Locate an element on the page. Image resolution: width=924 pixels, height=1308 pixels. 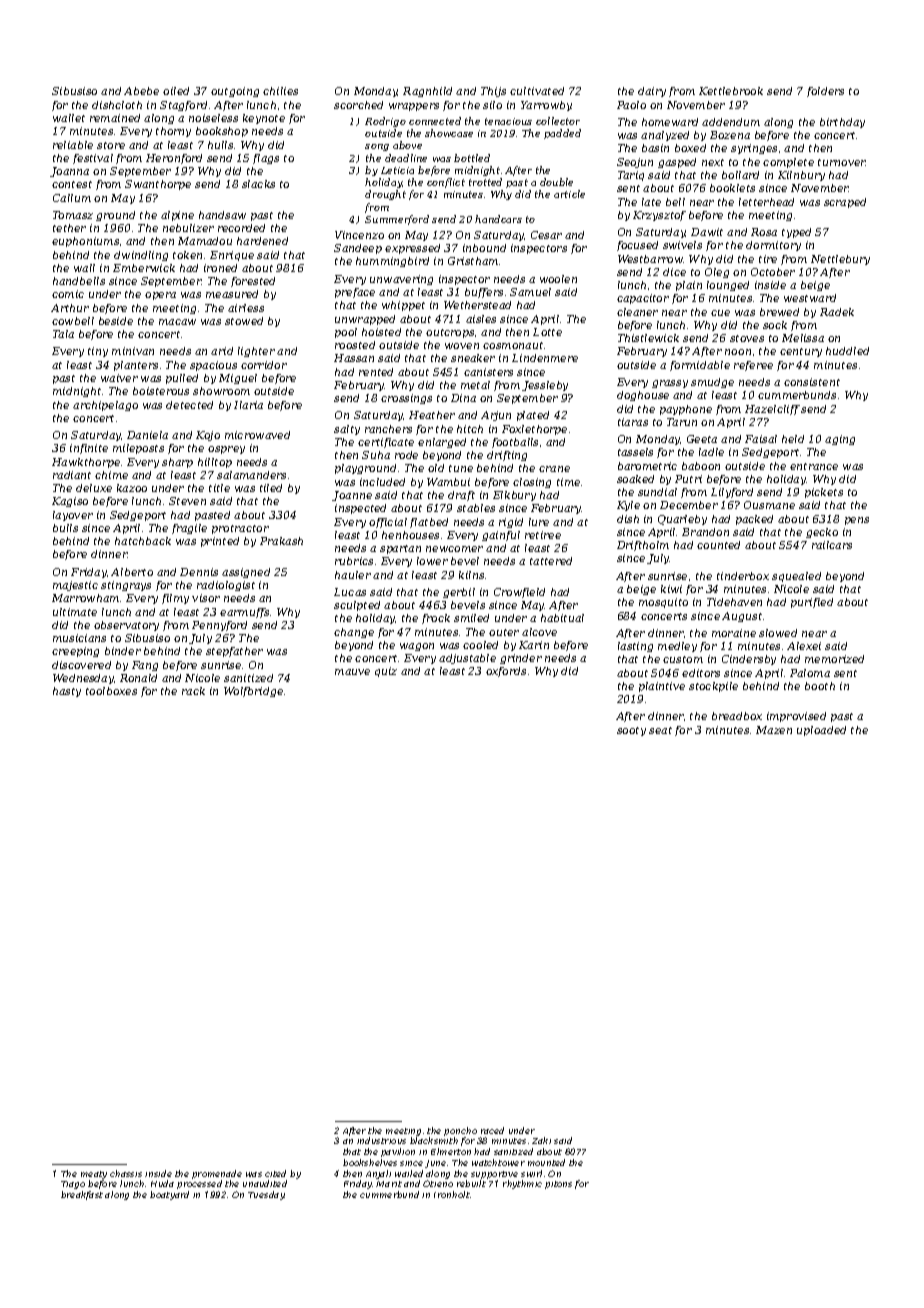
pitons is located at coordinates (558, 1185).
